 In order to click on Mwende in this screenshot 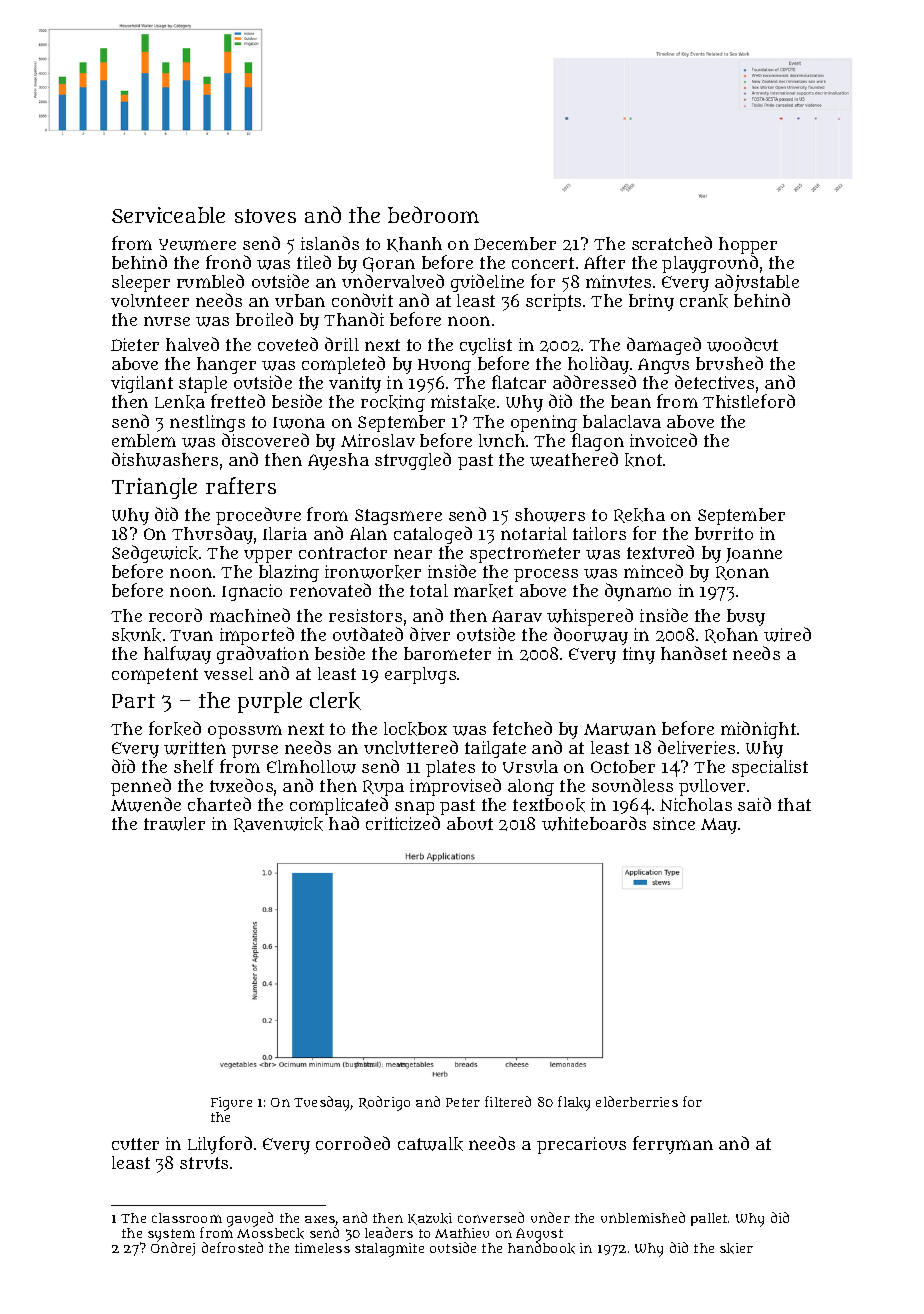, I will do `click(146, 804)`.
